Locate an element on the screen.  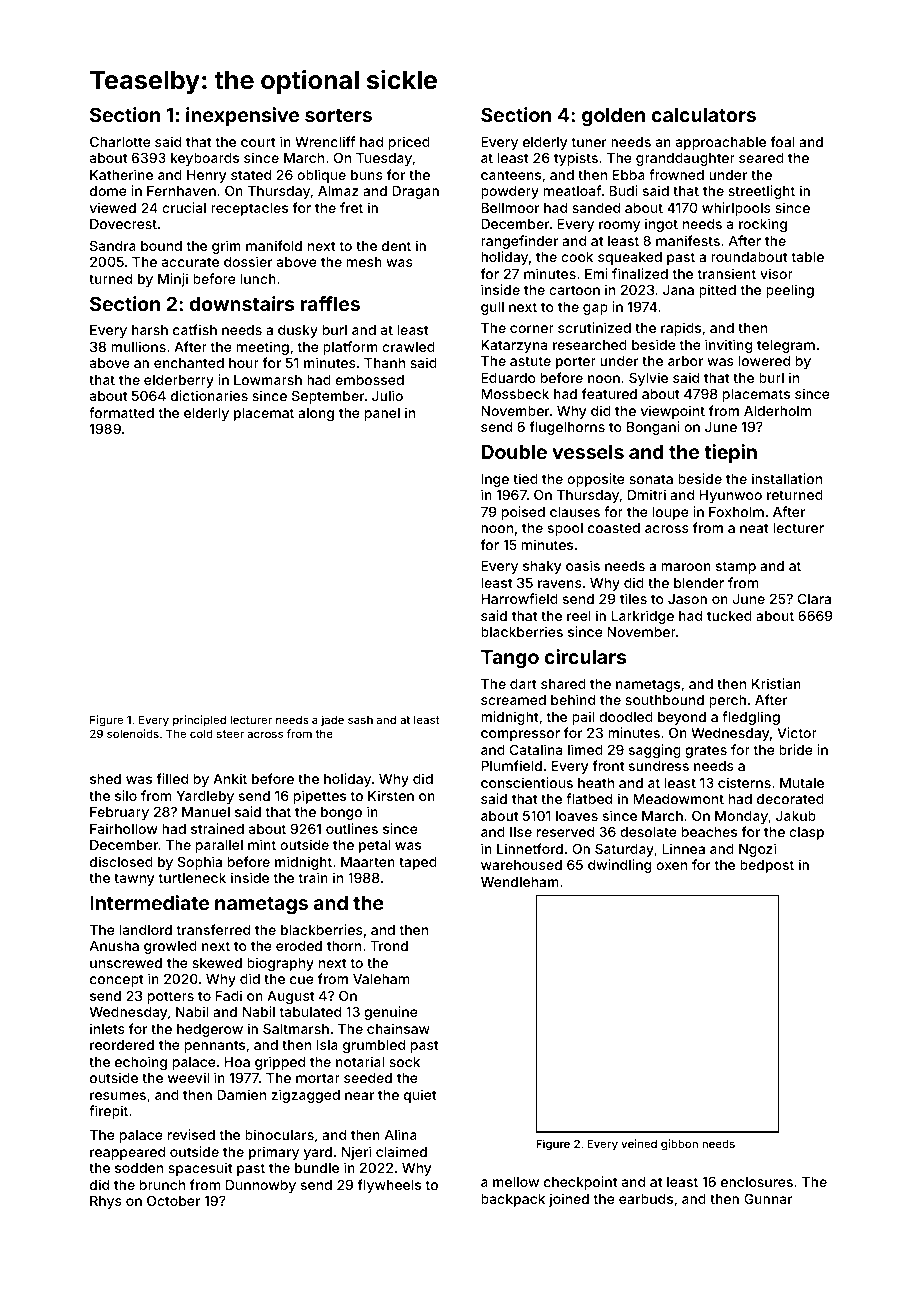
inexpensive is located at coordinates (242, 116).
